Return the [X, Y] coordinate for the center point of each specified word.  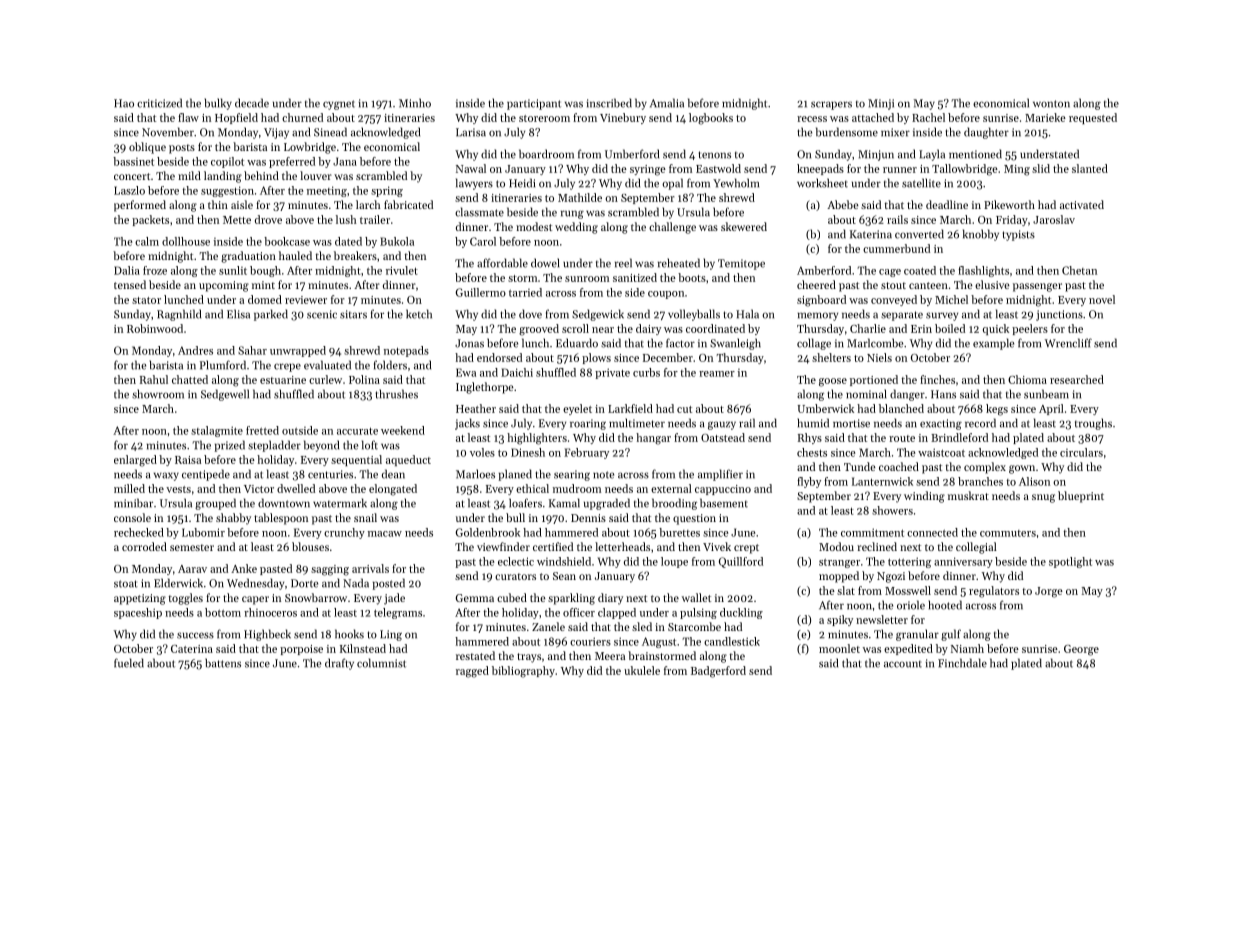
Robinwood [155, 328]
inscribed [609, 103]
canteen [928, 285]
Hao [124, 103]
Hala [747, 314]
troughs [1093, 424]
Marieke [1045, 117]
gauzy [722, 425]
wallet [696, 597]
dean [393, 474]
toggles [185, 599]
